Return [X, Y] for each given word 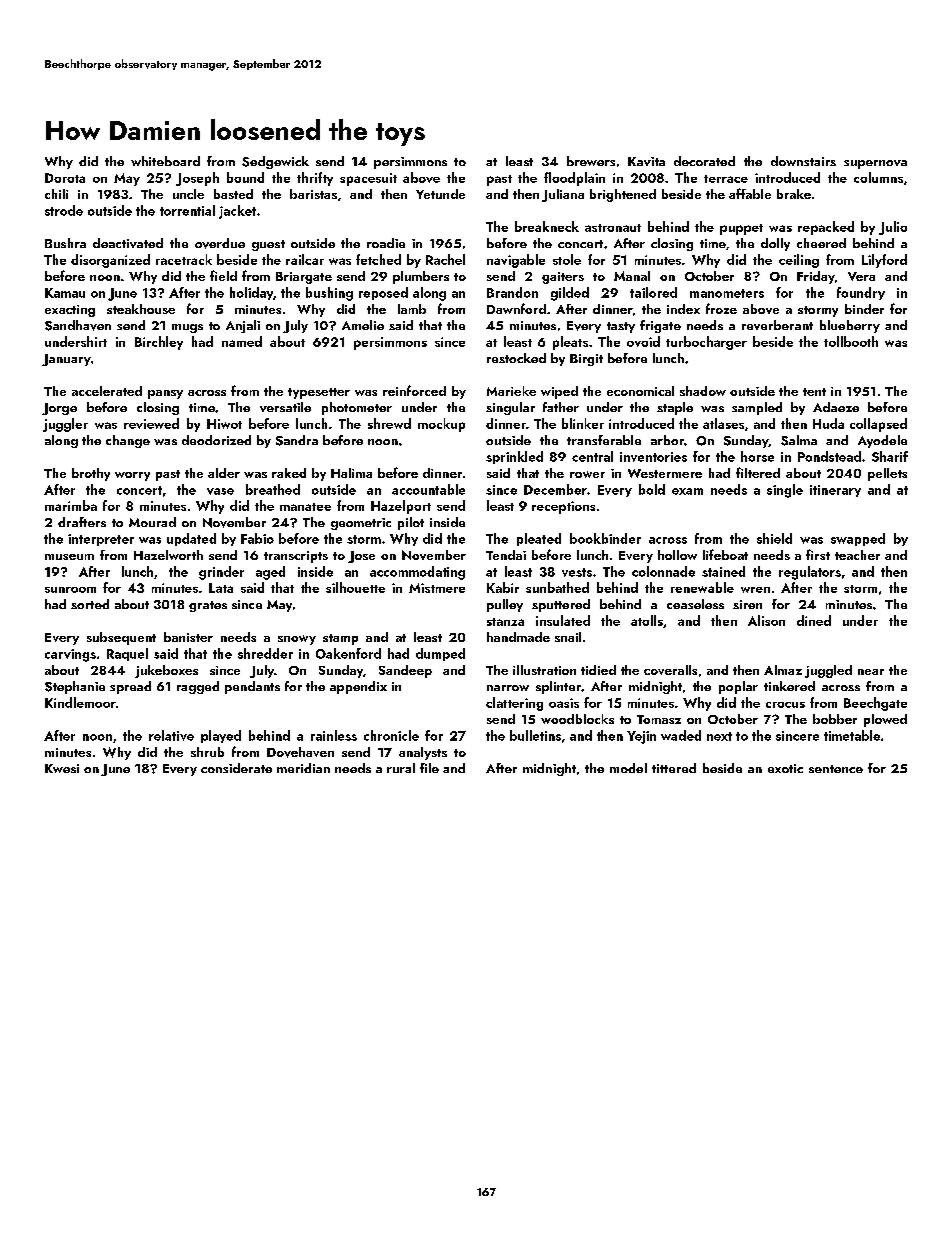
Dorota [65, 178]
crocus [785, 705]
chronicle [391, 735]
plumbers [421, 277]
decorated [704, 161]
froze [721, 308]
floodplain [574, 179]
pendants [252, 687]
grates [208, 606]
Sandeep [405, 671]
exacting [70, 311]
